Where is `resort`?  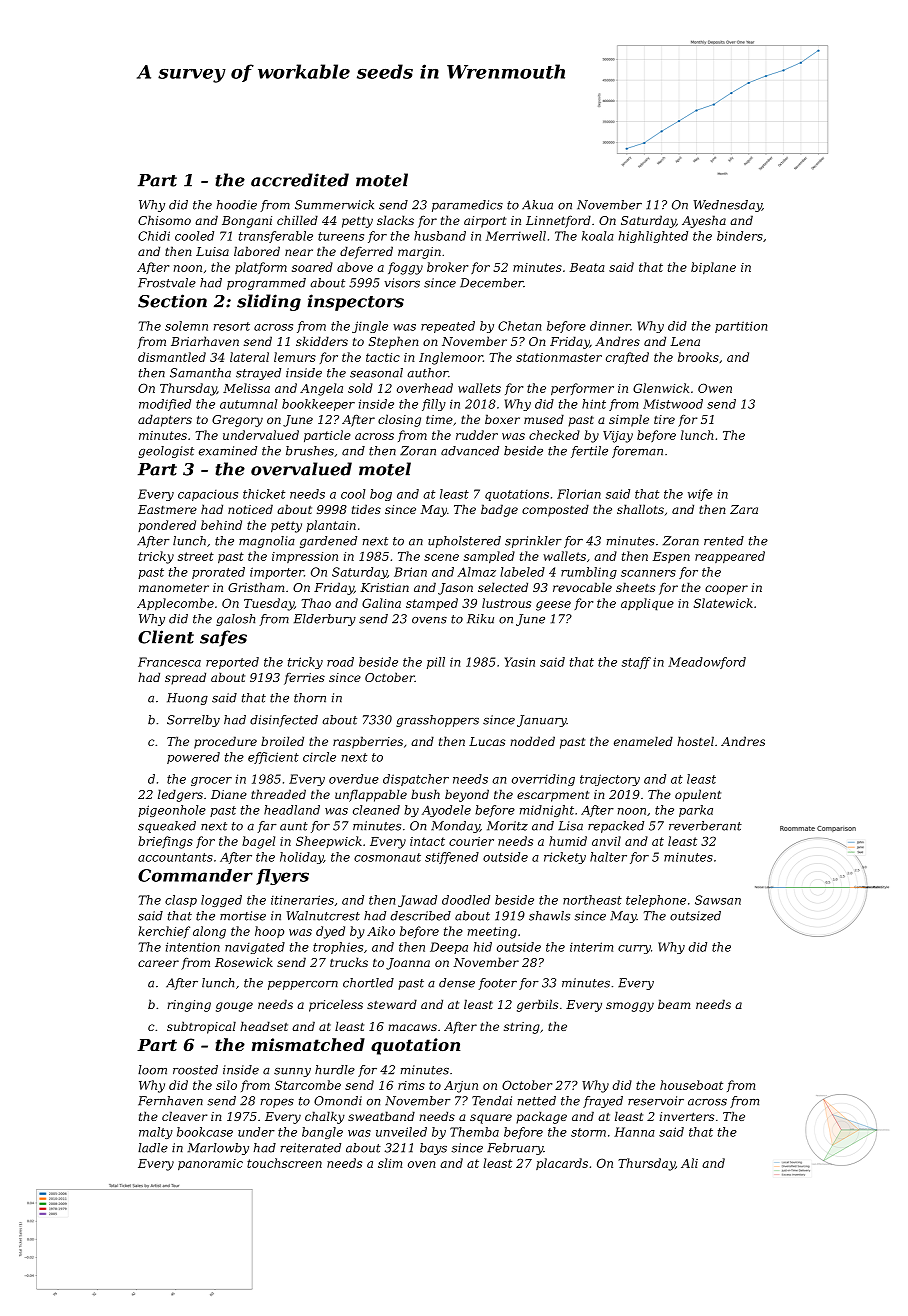
resort is located at coordinates (232, 326).
